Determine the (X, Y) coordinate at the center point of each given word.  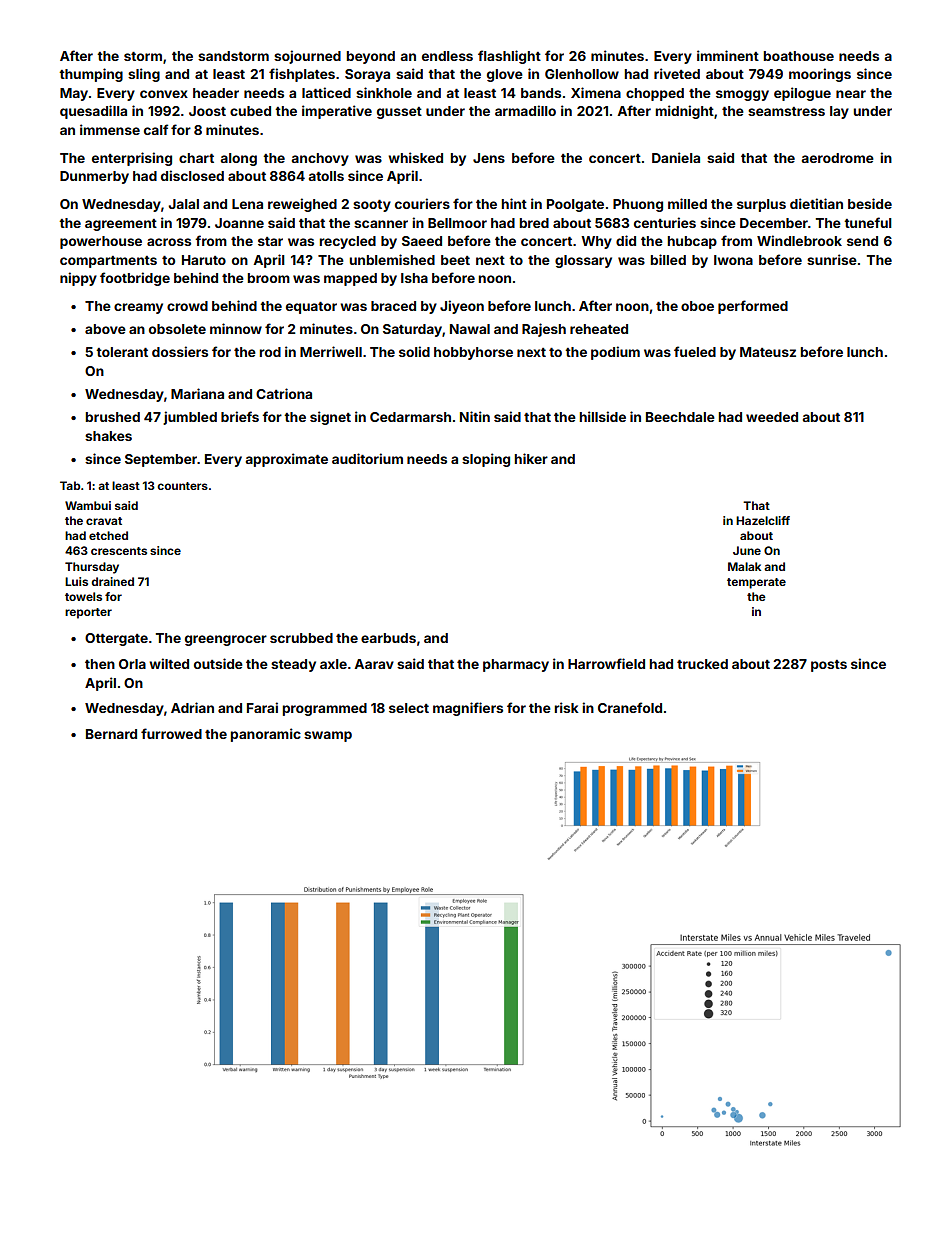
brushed (113, 417)
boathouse (799, 56)
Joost (207, 111)
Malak (744, 566)
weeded (772, 417)
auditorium (367, 458)
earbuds (388, 638)
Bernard (111, 734)
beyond (371, 57)
